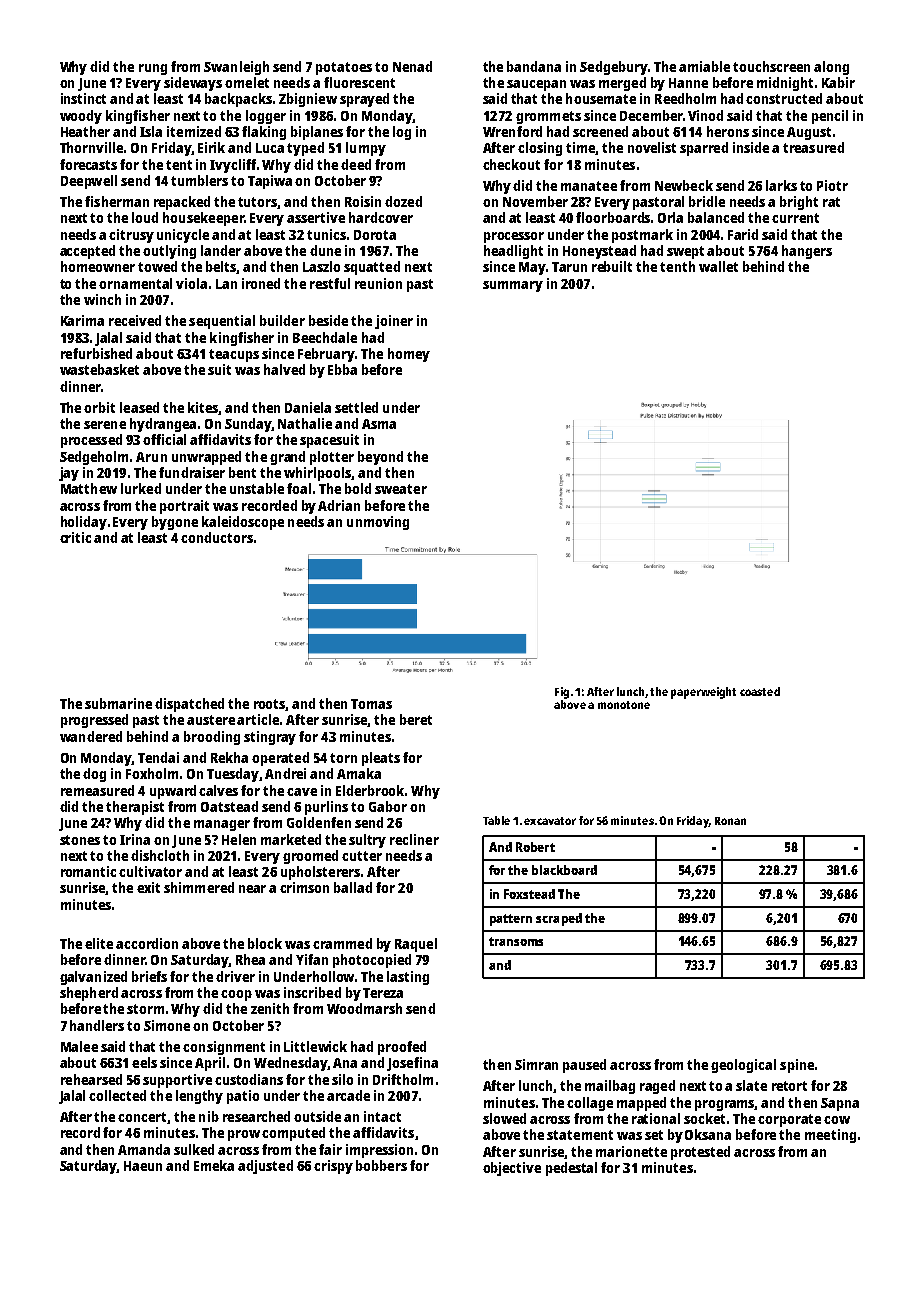 This document has width=924, height=1311. What do you see at coordinates (353, 887) in the document?
I see `ballad` at bounding box center [353, 887].
